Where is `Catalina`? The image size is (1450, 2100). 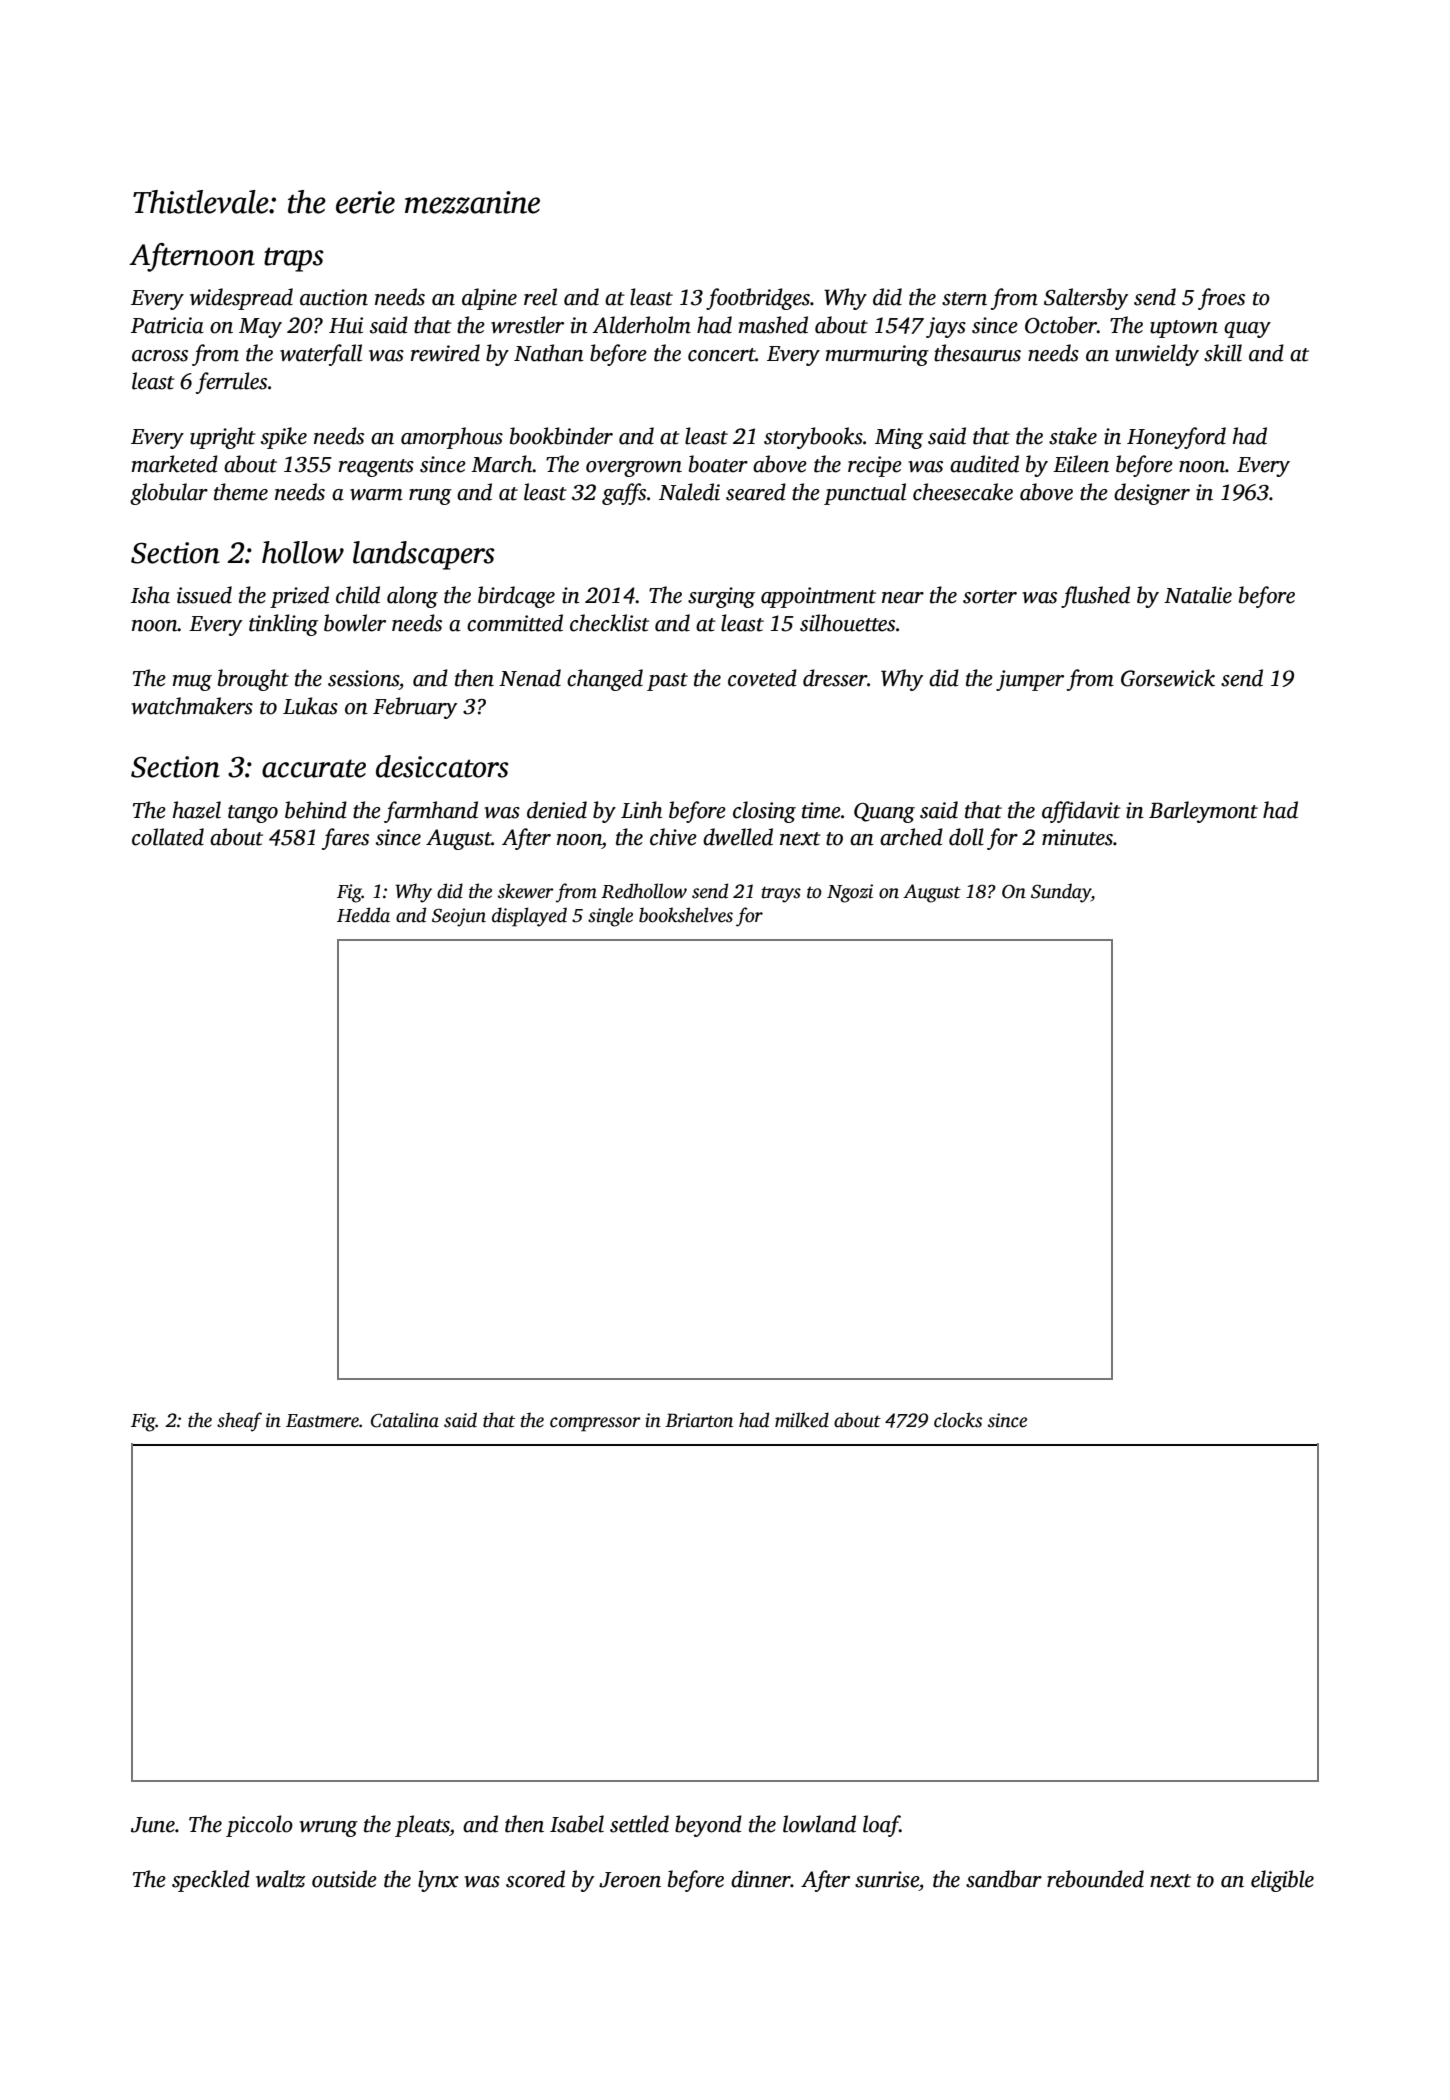 Catalina is located at coordinates (405, 1420).
